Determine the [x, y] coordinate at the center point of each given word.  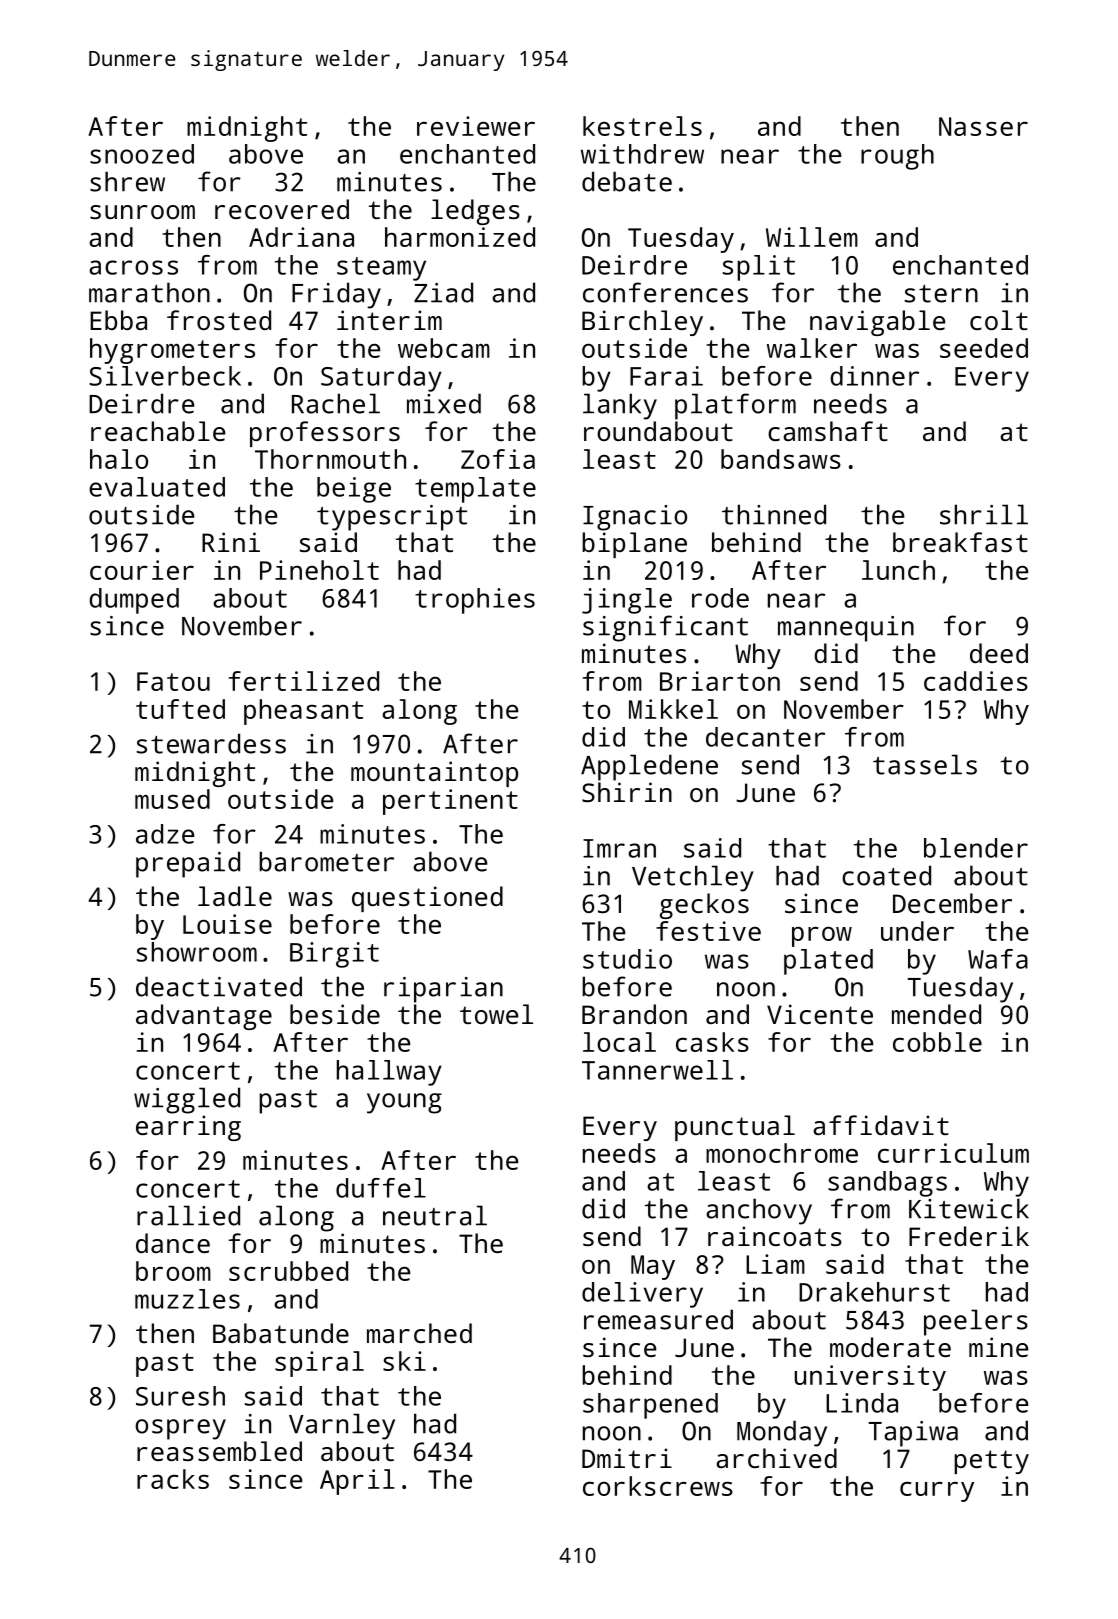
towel [496, 1014]
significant [665, 628]
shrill [984, 514]
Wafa [998, 959]
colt [999, 320]
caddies [976, 681]
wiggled [187, 1100]
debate [627, 181]
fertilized [304, 681]
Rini [231, 542]
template [475, 490]
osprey [180, 1429]
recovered [282, 209]
